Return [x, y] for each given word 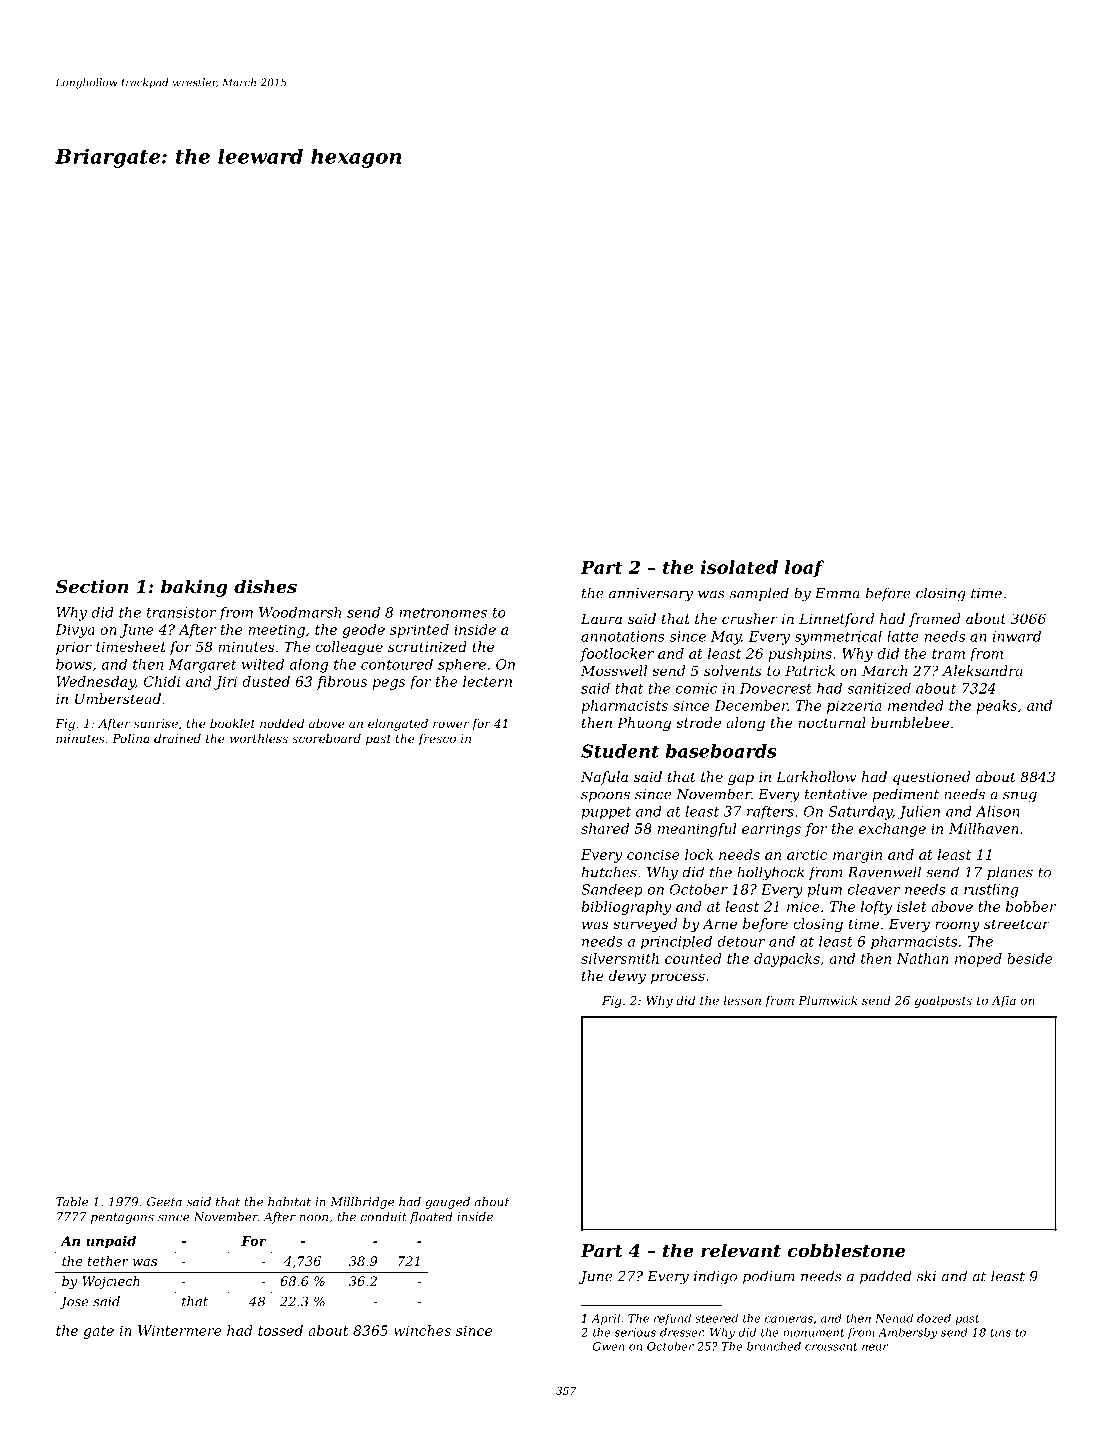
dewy [627, 977]
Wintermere [180, 1330]
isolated [739, 567]
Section [92, 586]
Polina [131, 738]
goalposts [943, 1002]
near [875, 1347]
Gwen [609, 1346]
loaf [804, 568]
